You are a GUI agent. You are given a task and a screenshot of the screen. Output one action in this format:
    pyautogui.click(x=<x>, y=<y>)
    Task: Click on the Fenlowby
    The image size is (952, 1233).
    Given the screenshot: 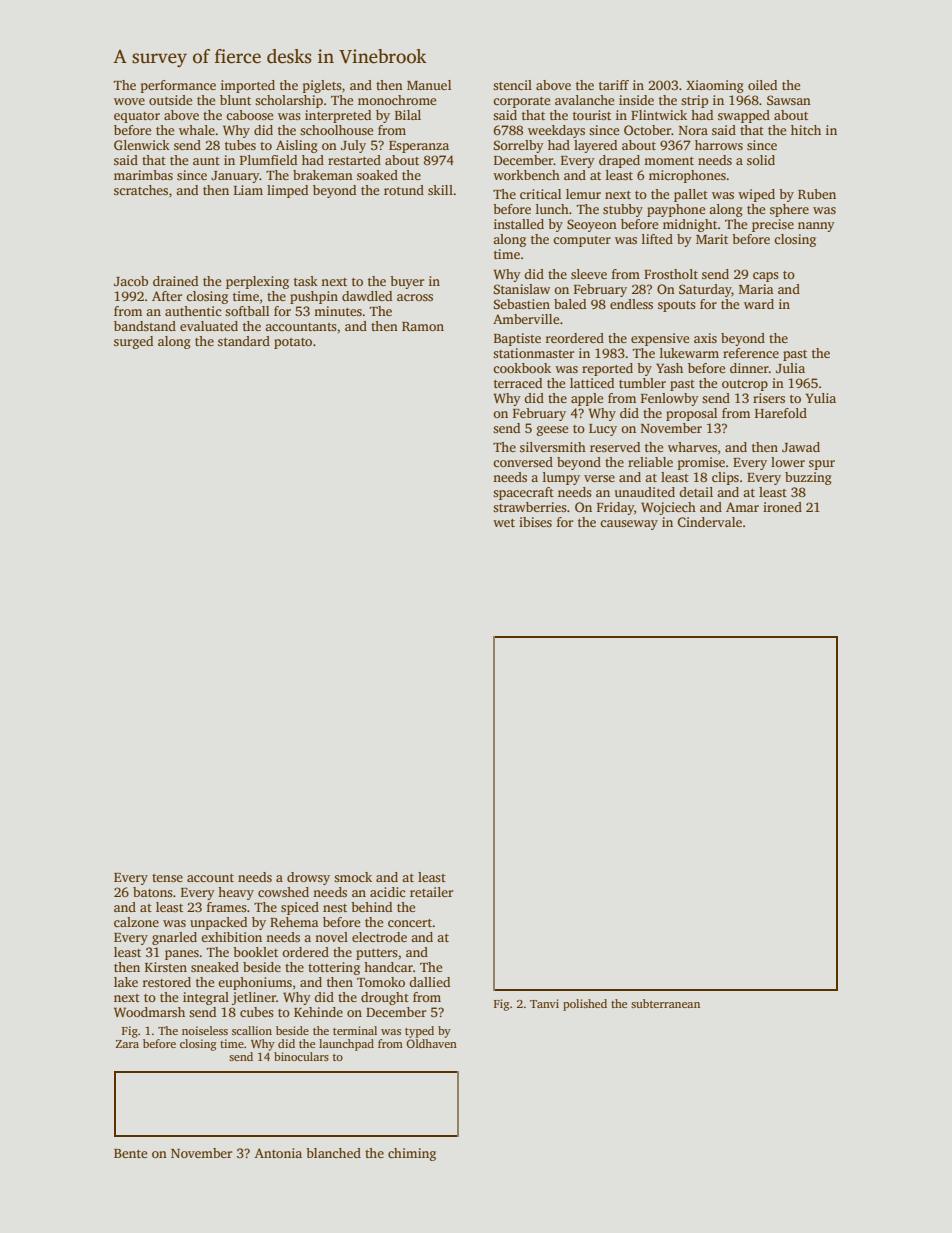 What is the action you would take?
    pyautogui.click(x=670, y=399)
